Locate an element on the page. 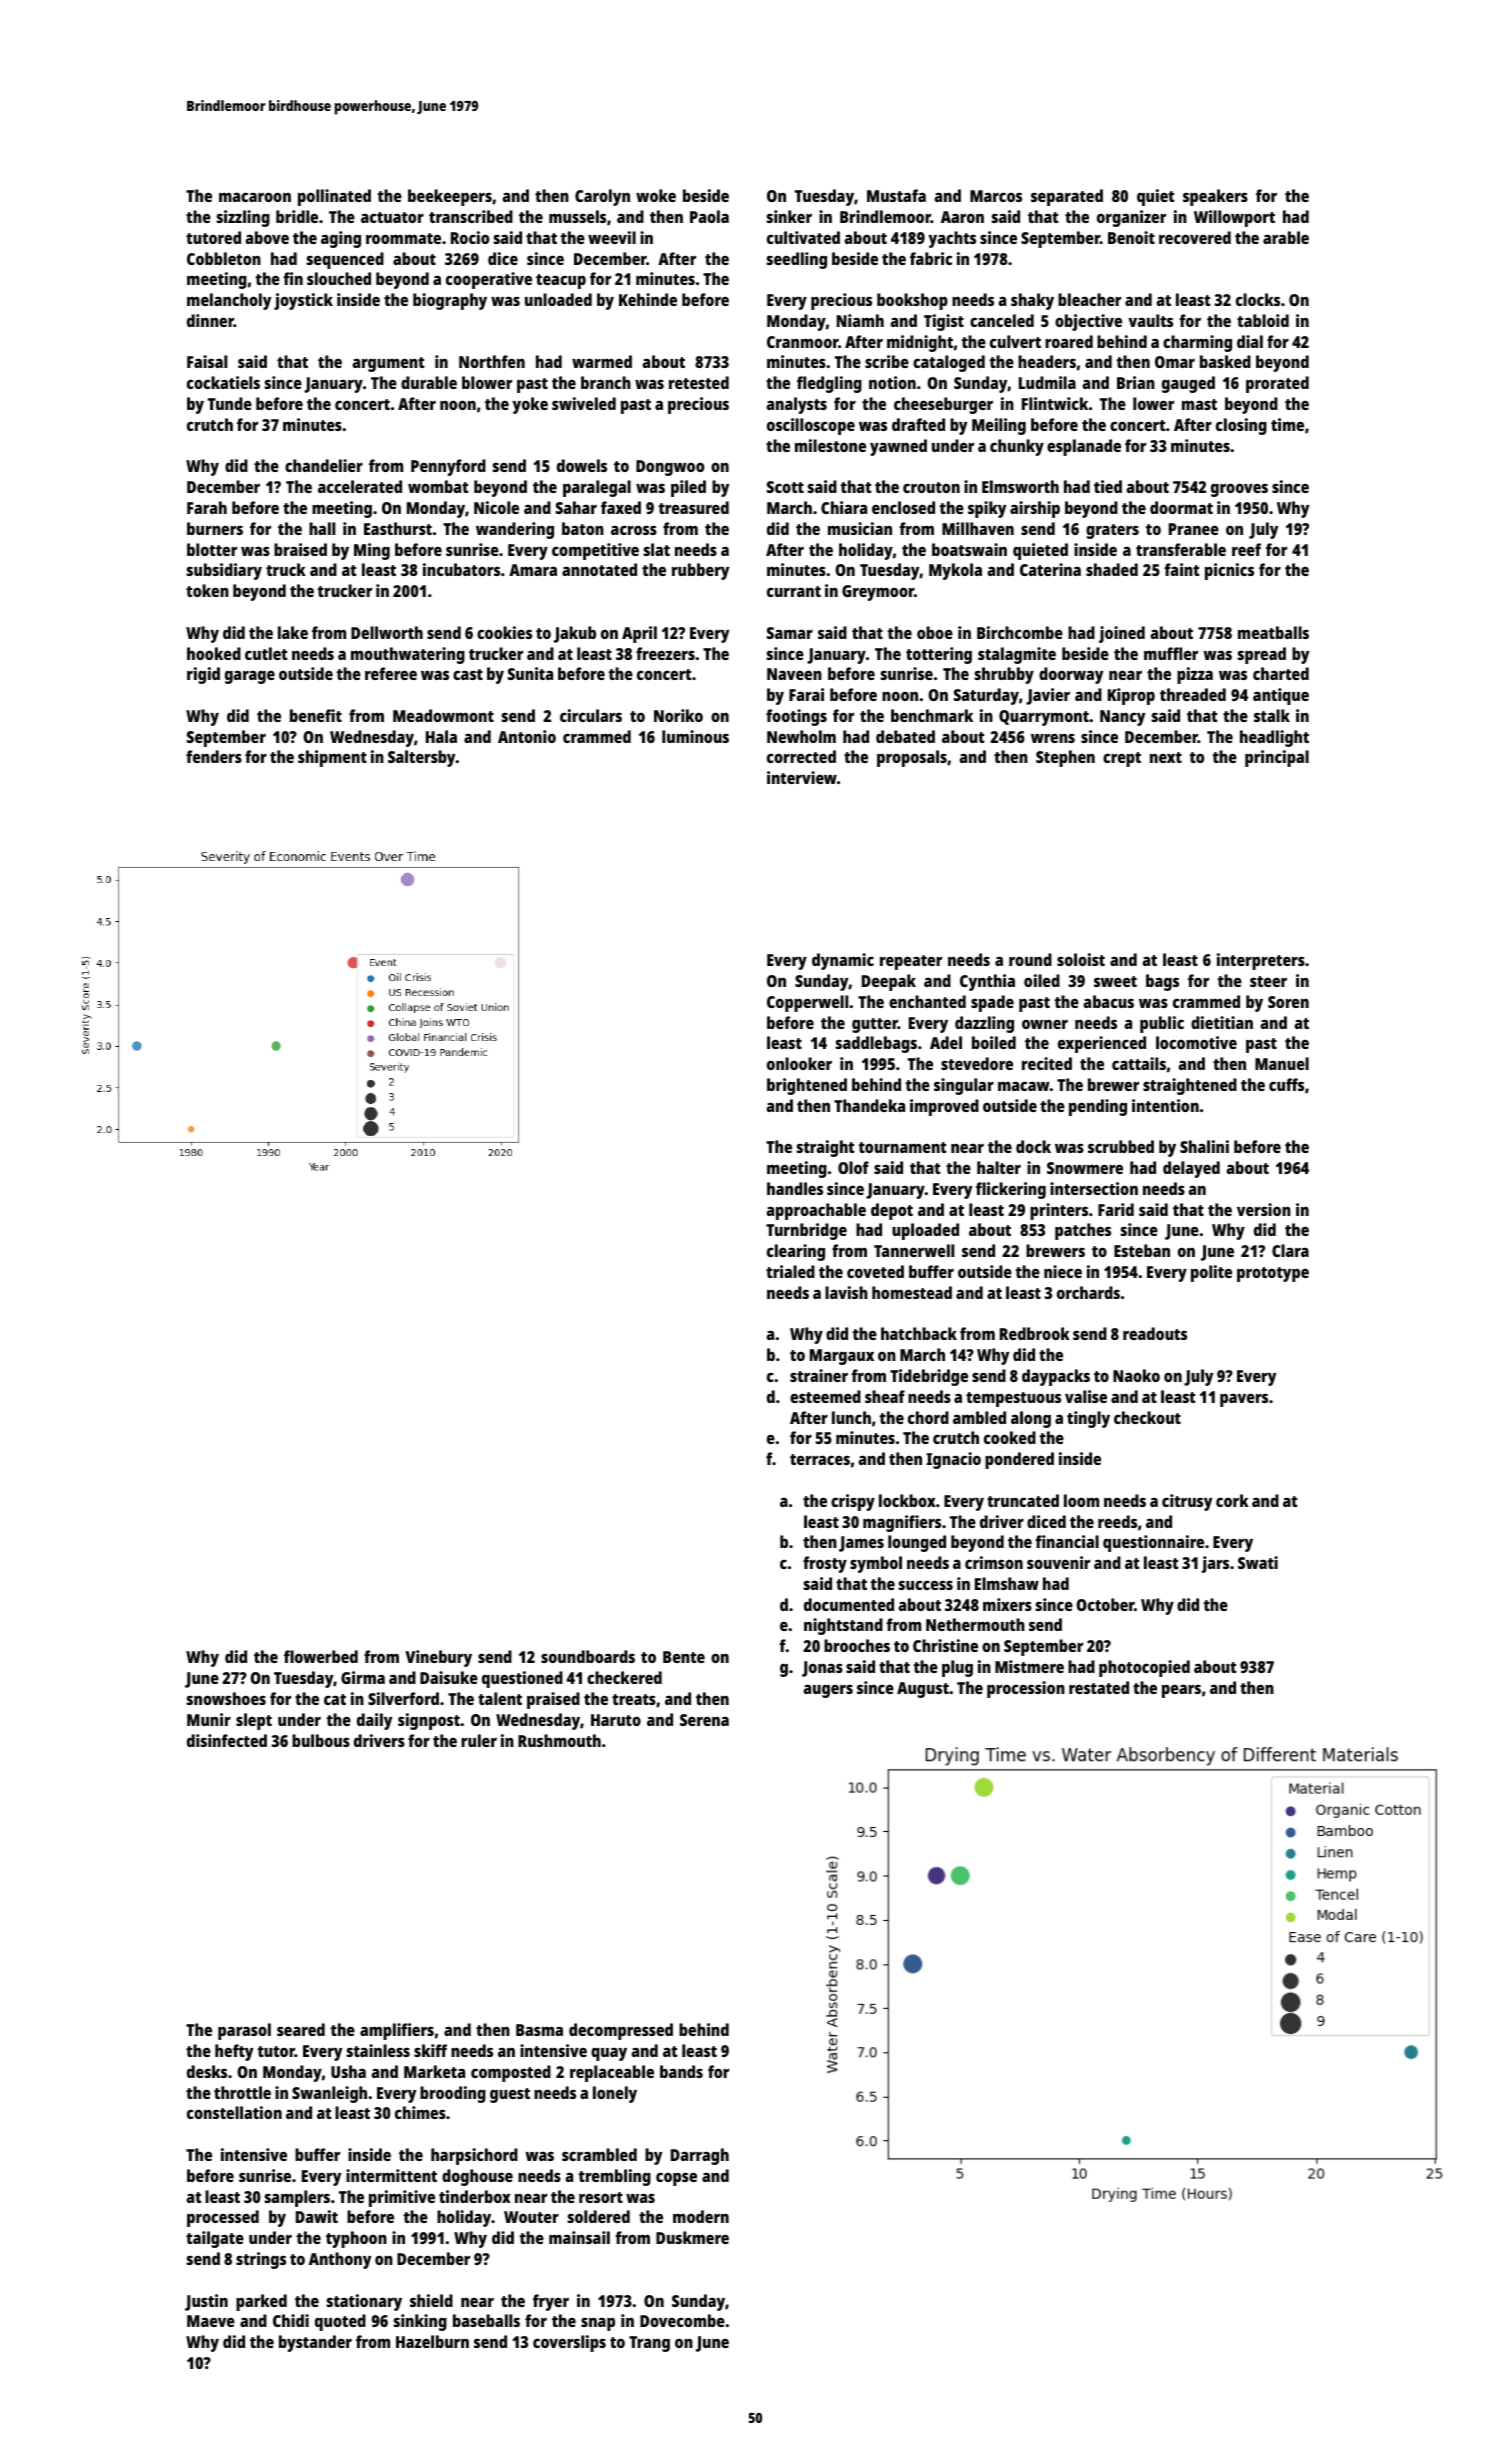  meatballs is located at coordinates (1273, 632).
